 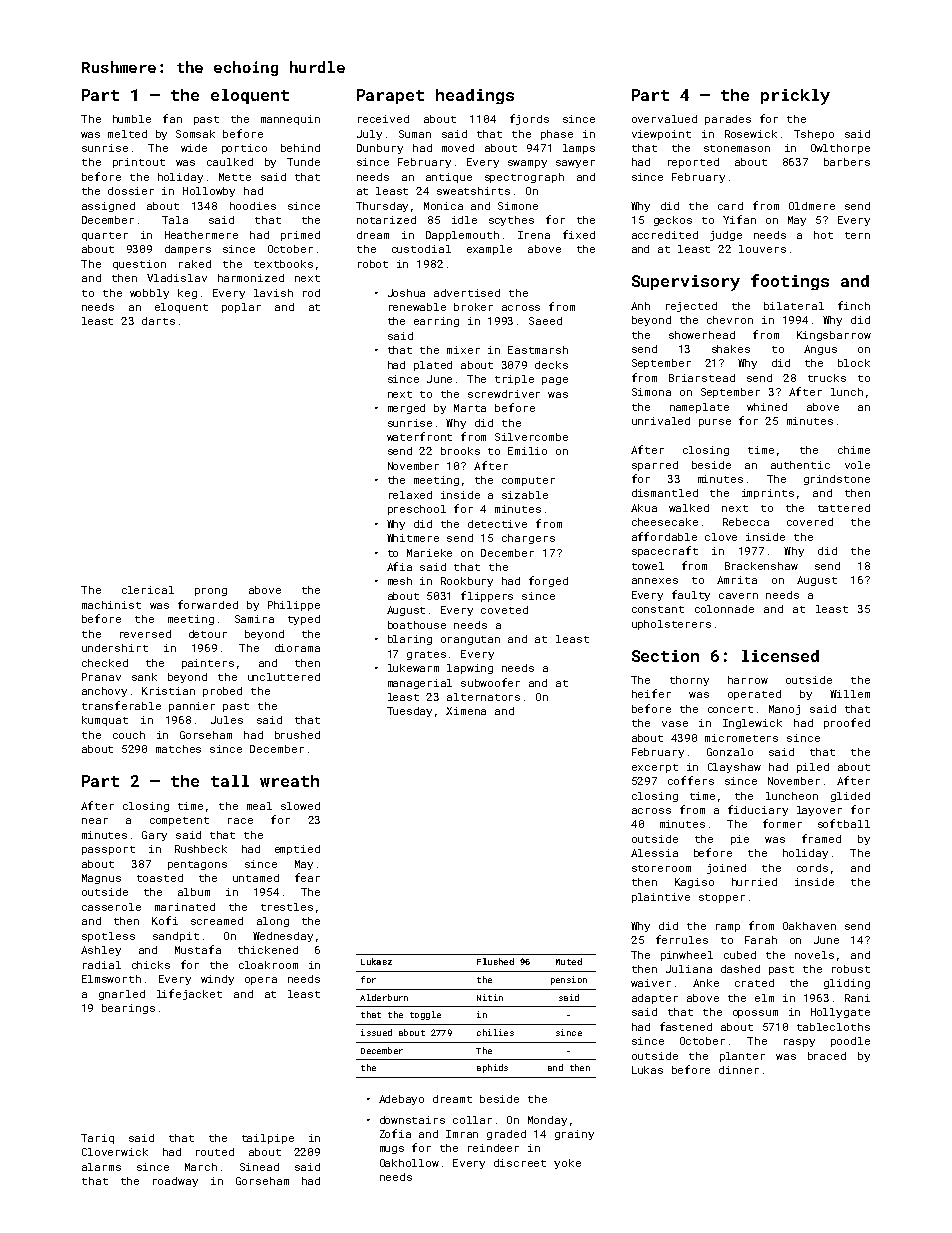 What do you see at coordinates (217, 921) in the screenshot?
I see `screamed` at bounding box center [217, 921].
